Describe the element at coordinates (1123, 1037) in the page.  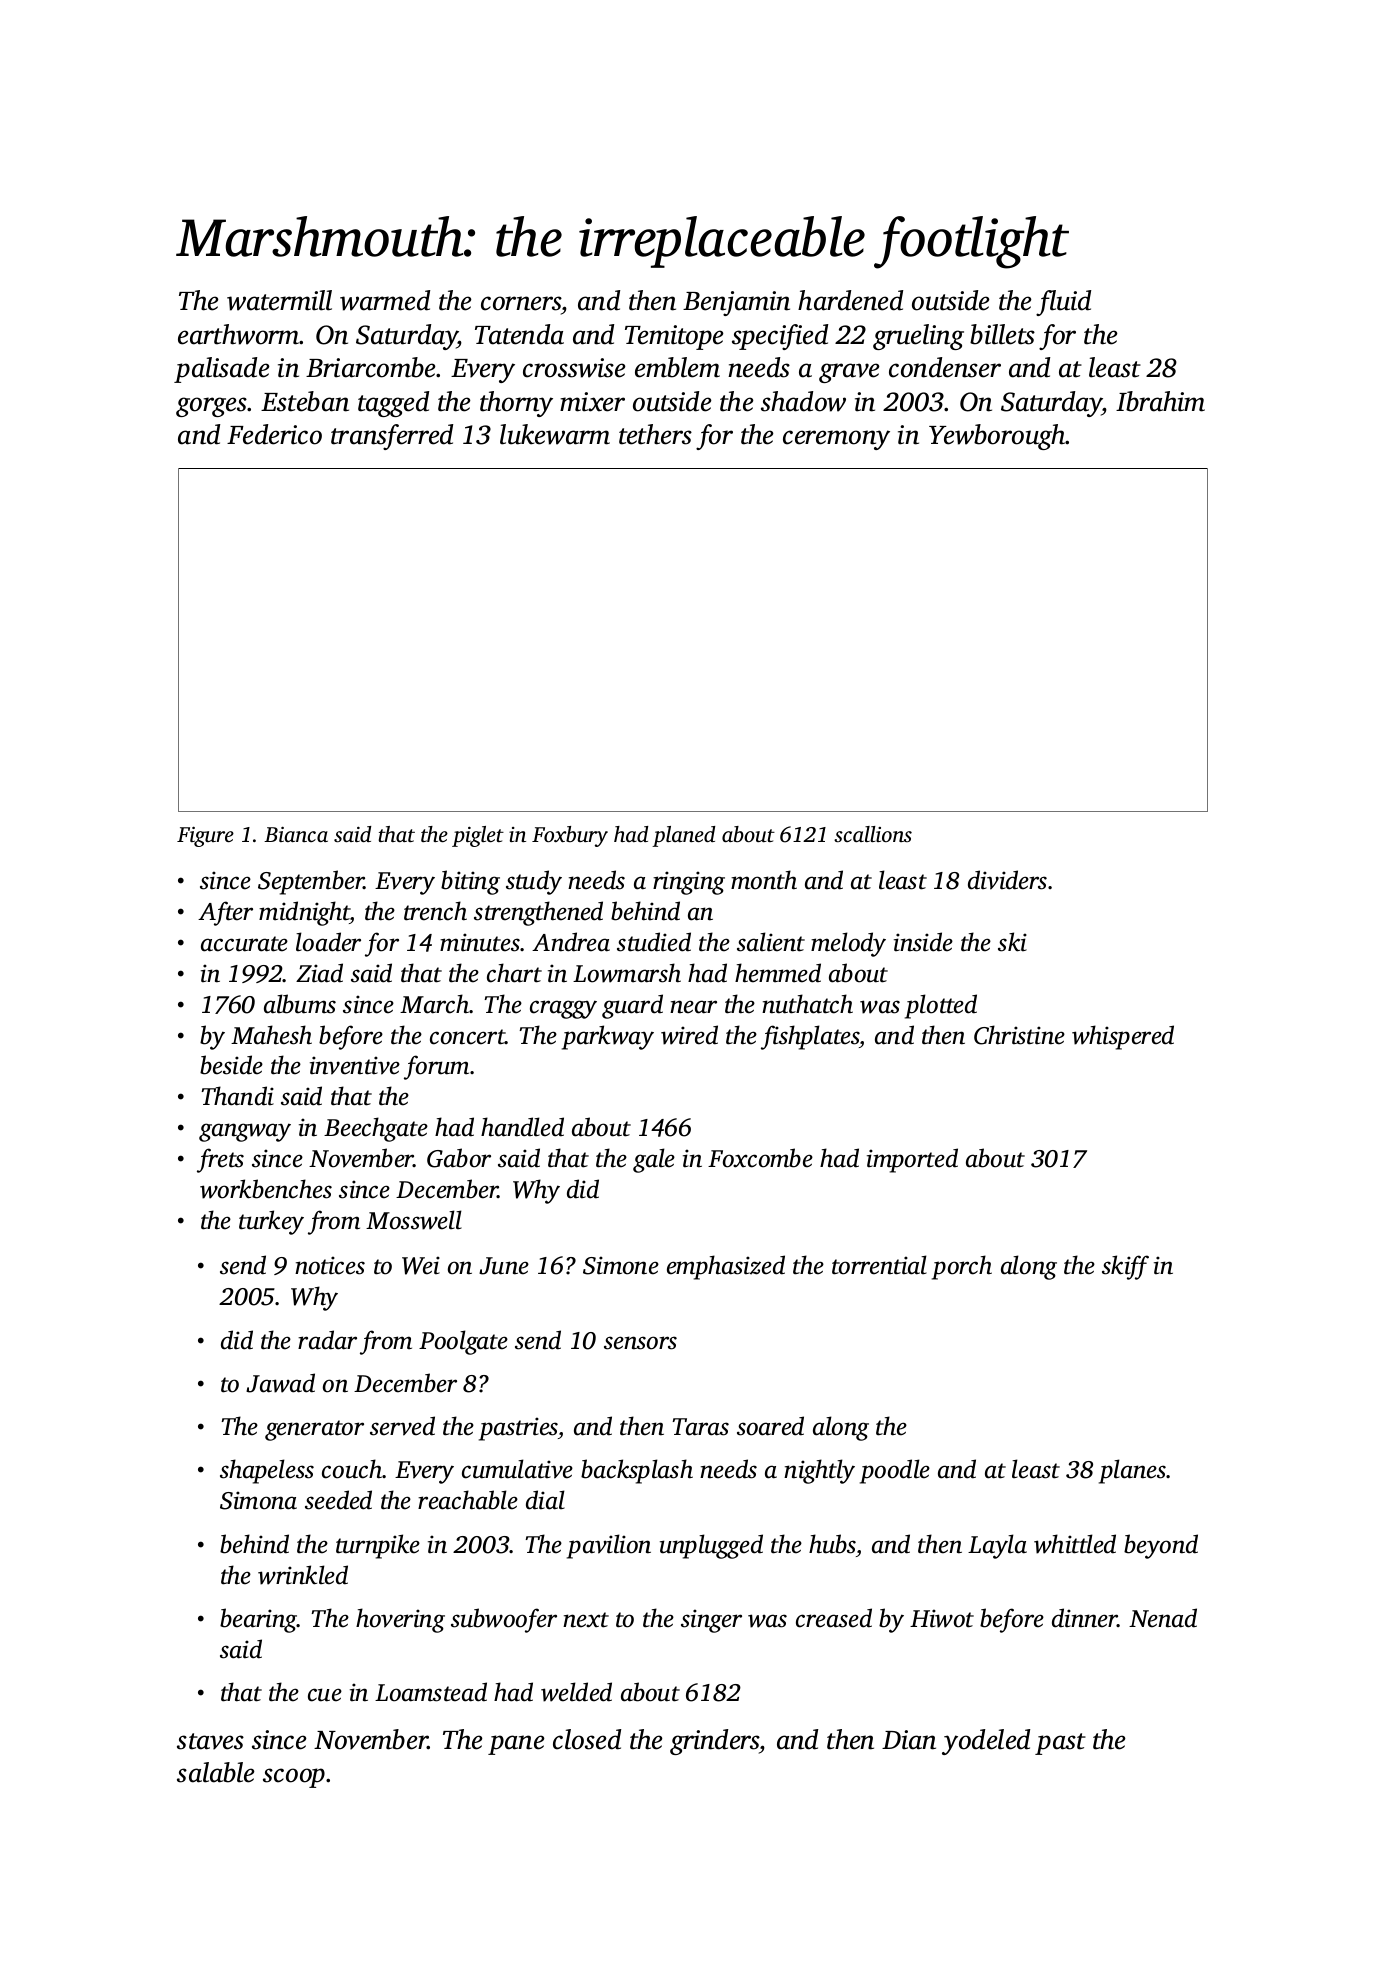
I see `whispered` at that location.
